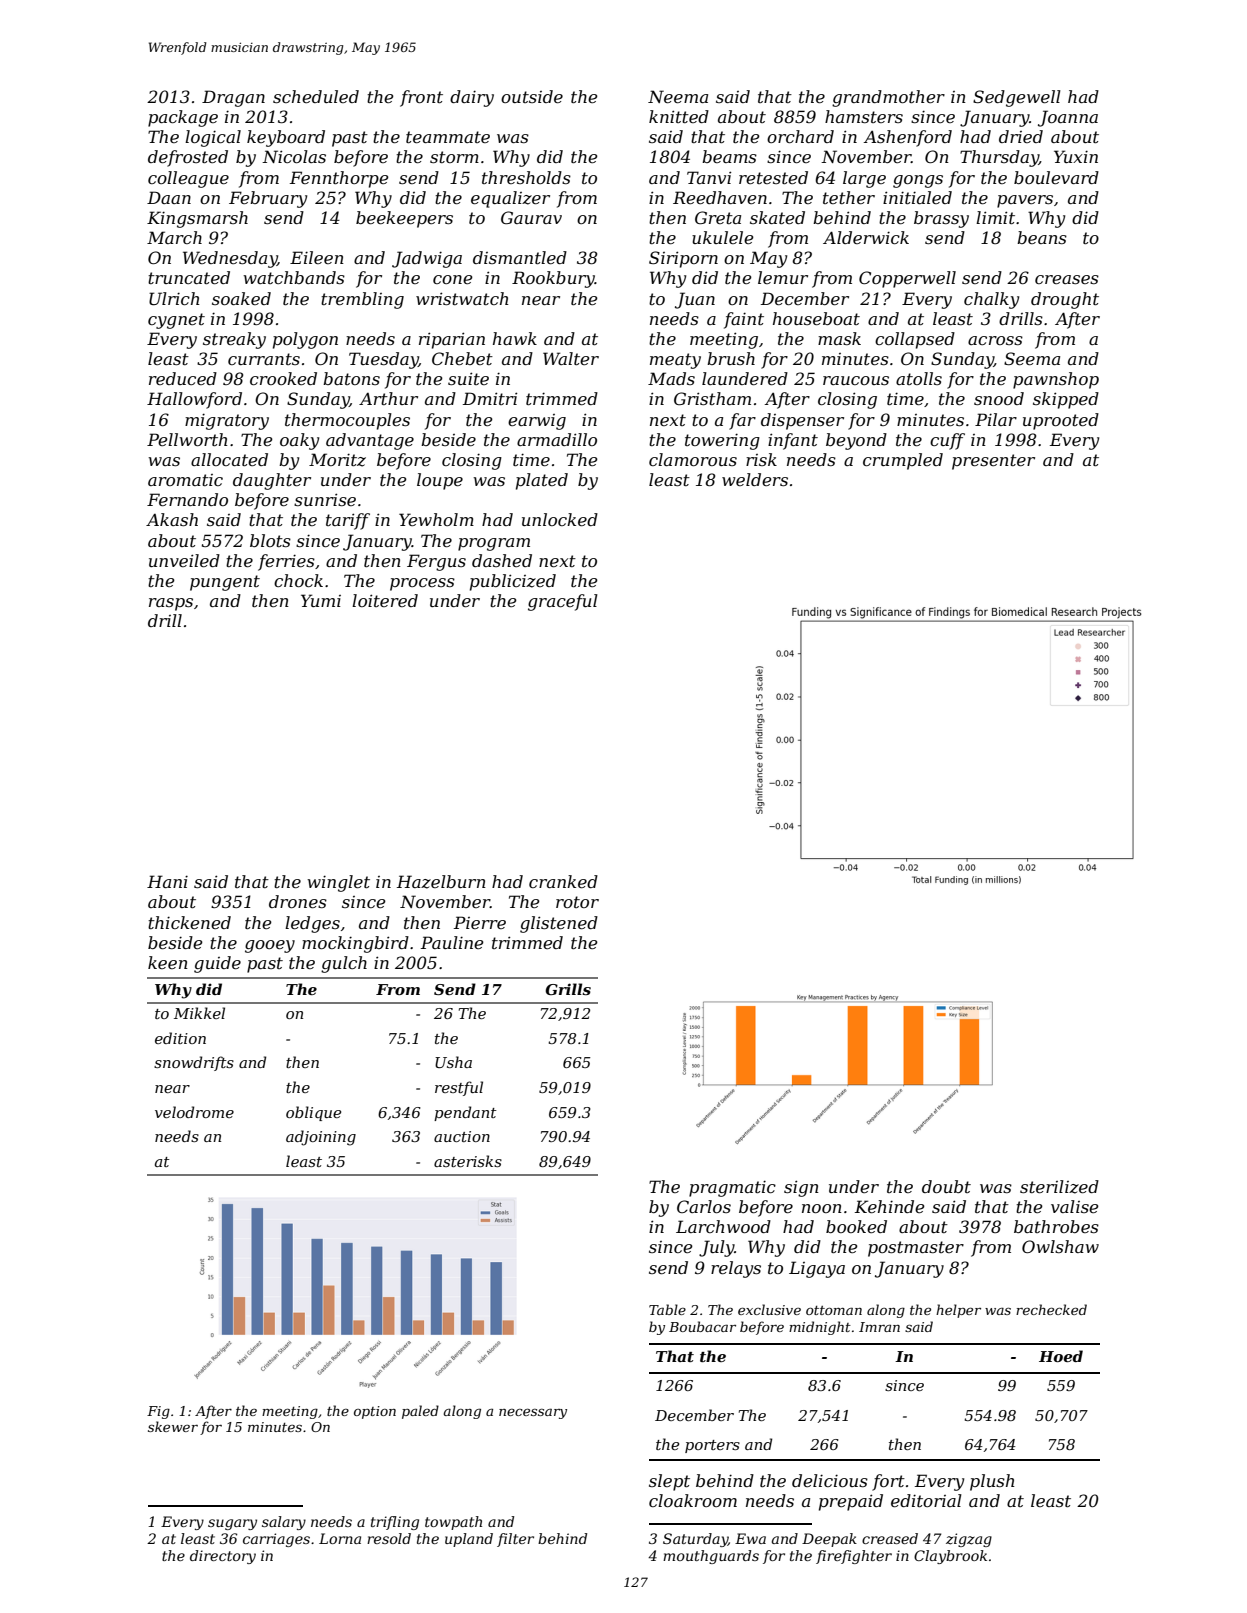 The width and height of the screenshot is (1247, 1613). Describe the element at coordinates (321, 600) in the screenshot. I see `Yumi` at that location.
